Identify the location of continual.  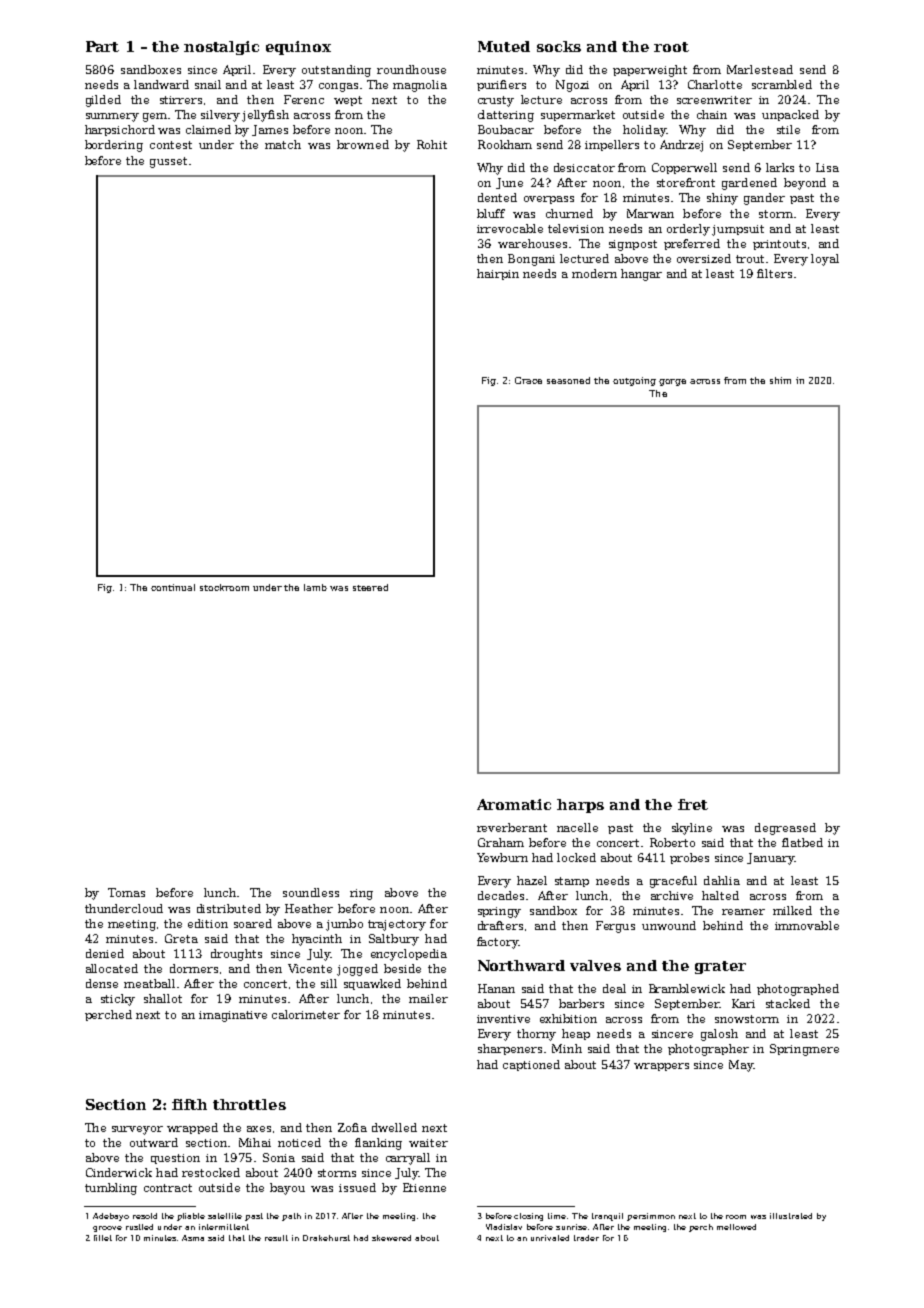
(173, 587).
